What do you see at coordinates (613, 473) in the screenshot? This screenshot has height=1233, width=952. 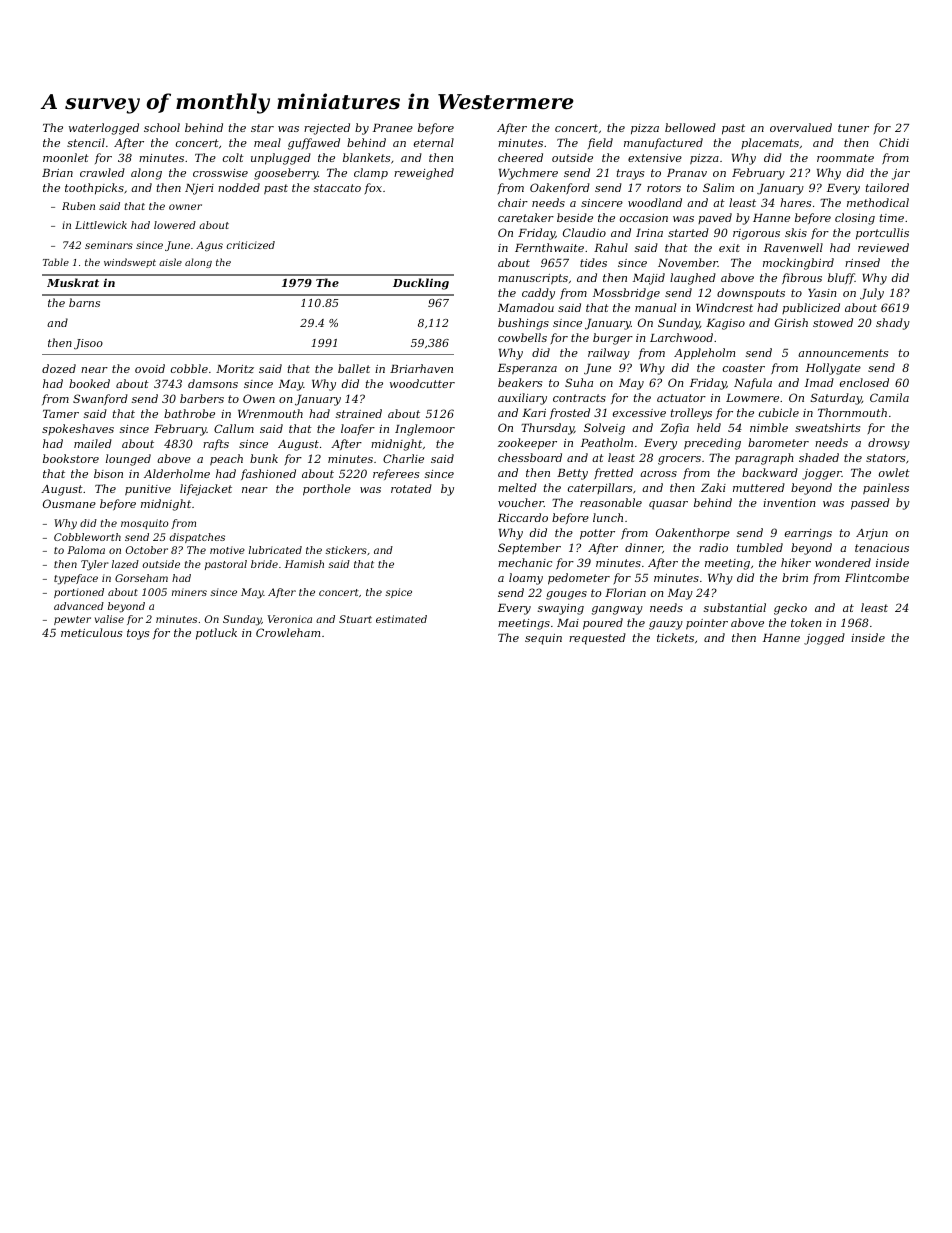 I see `fretted` at bounding box center [613, 473].
